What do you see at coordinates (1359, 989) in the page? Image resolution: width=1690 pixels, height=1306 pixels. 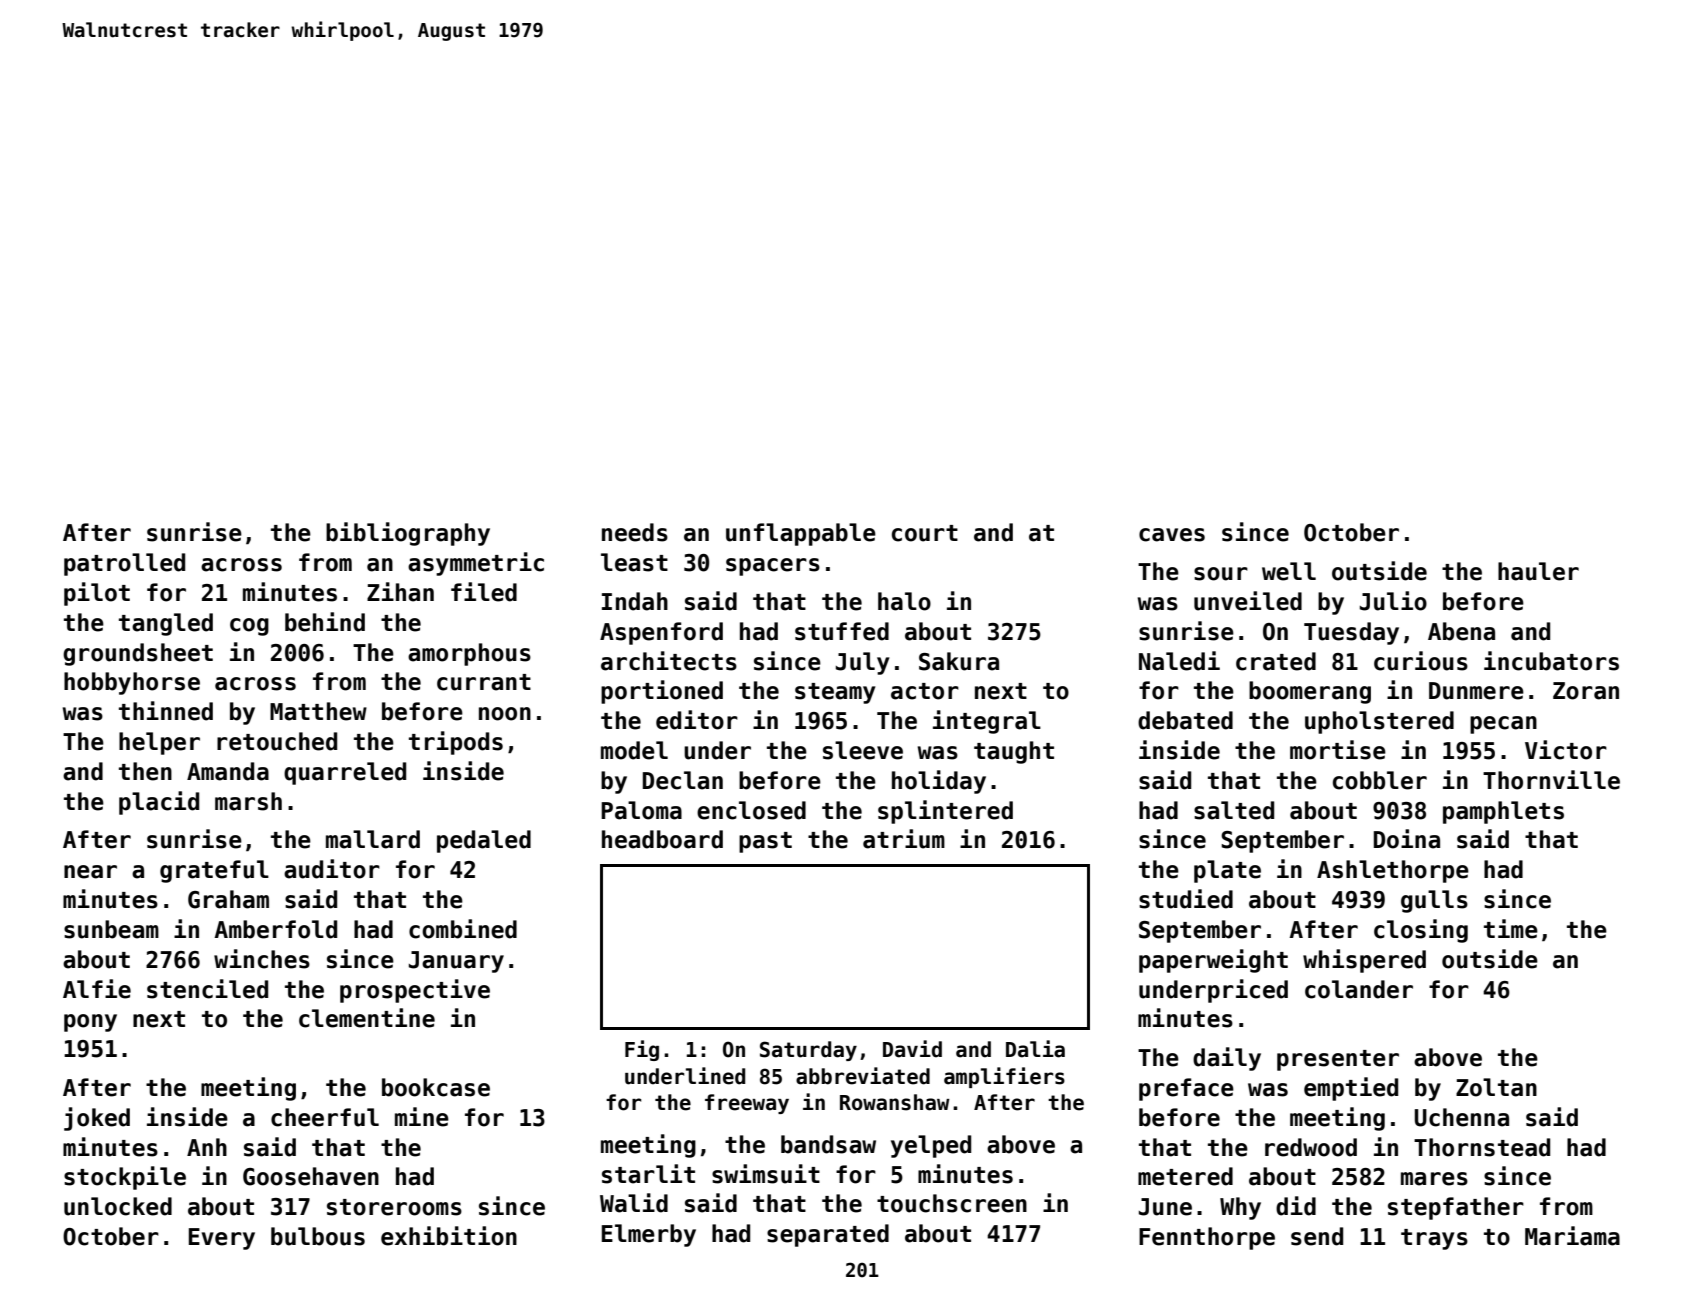 I see `colander` at bounding box center [1359, 989].
